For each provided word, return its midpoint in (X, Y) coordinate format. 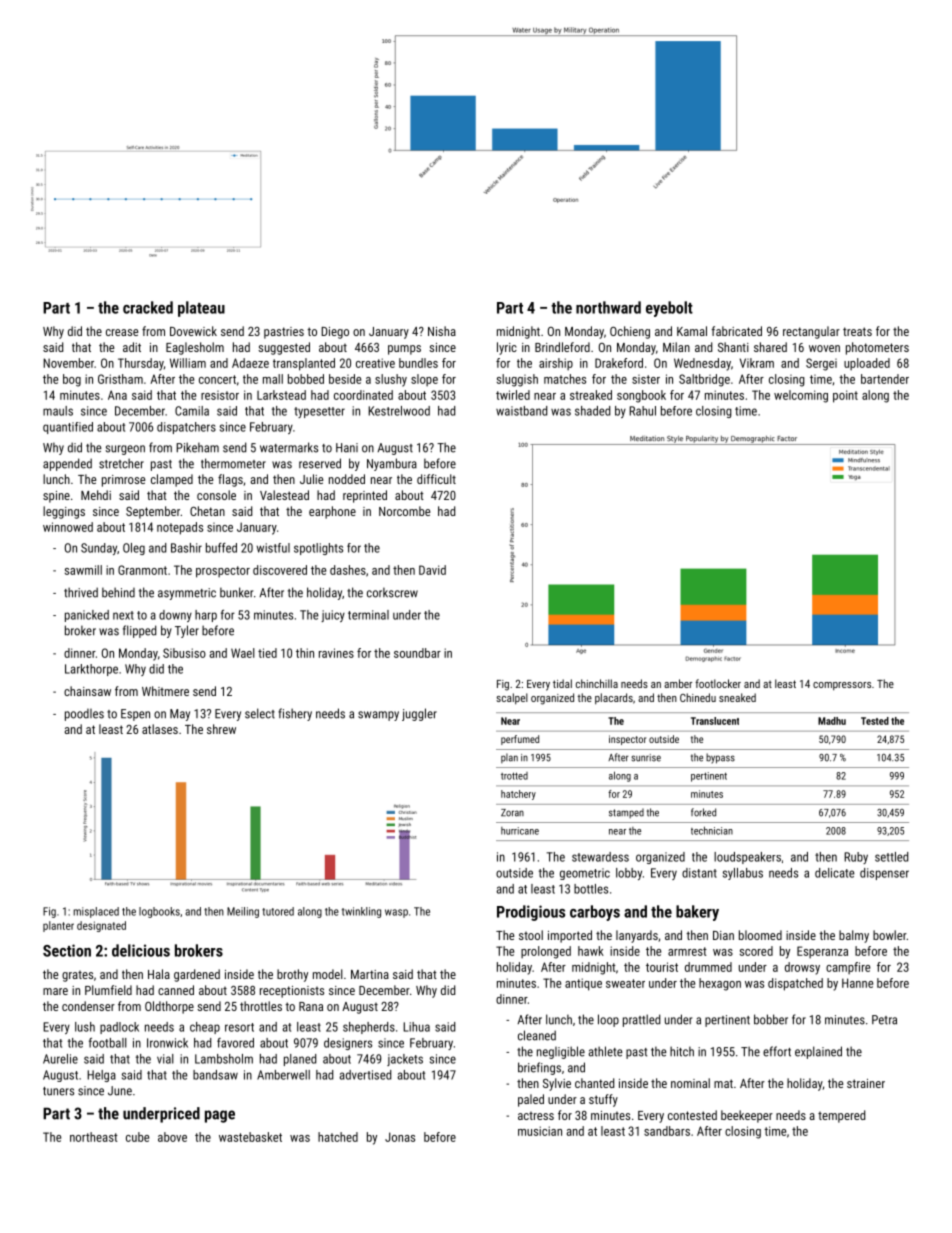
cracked (148, 307)
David (432, 570)
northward (608, 307)
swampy (378, 716)
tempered (841, 1116)
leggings (64, 512)
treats (857, 331)
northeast (94, 1137)
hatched (338, 1137)
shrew (221, 729)
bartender (885, 379)
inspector (628, 740)
